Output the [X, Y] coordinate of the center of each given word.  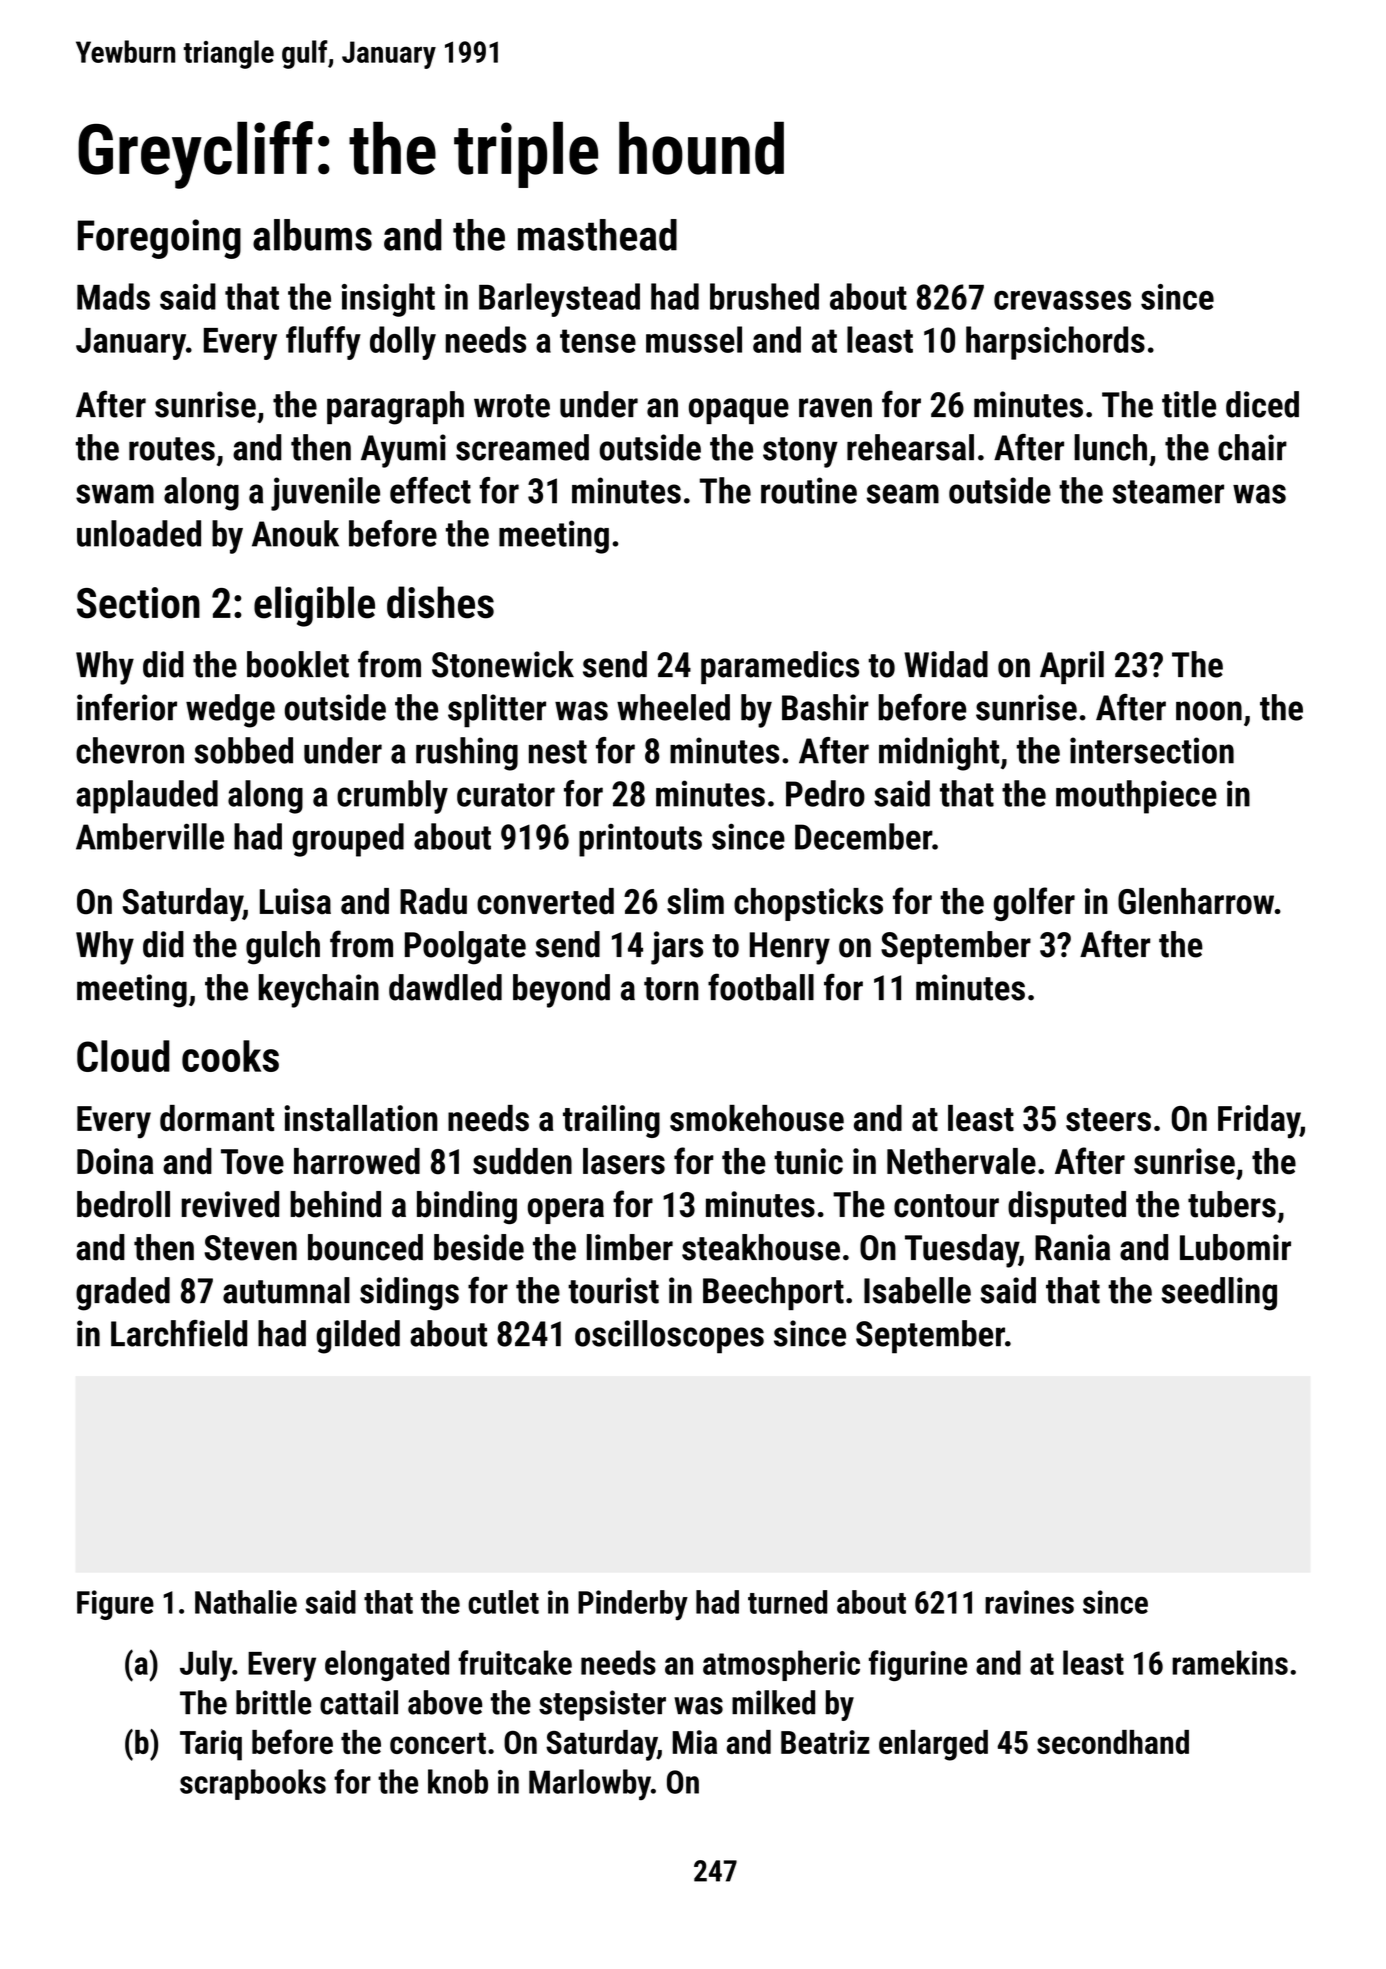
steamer [1168, 492]
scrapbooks [253, 1784]
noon [1209, 711]
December [863, 836]
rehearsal [910, 447]
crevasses [1062, 300]
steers [1108, 1119]
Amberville [150, 836]
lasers [624, 1161]
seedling [1219, 1294]
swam [115, 494]
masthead [597, 235]
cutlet [503, 1602]
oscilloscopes [669, 1337]
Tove [252, 1162]
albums [312, 235]
